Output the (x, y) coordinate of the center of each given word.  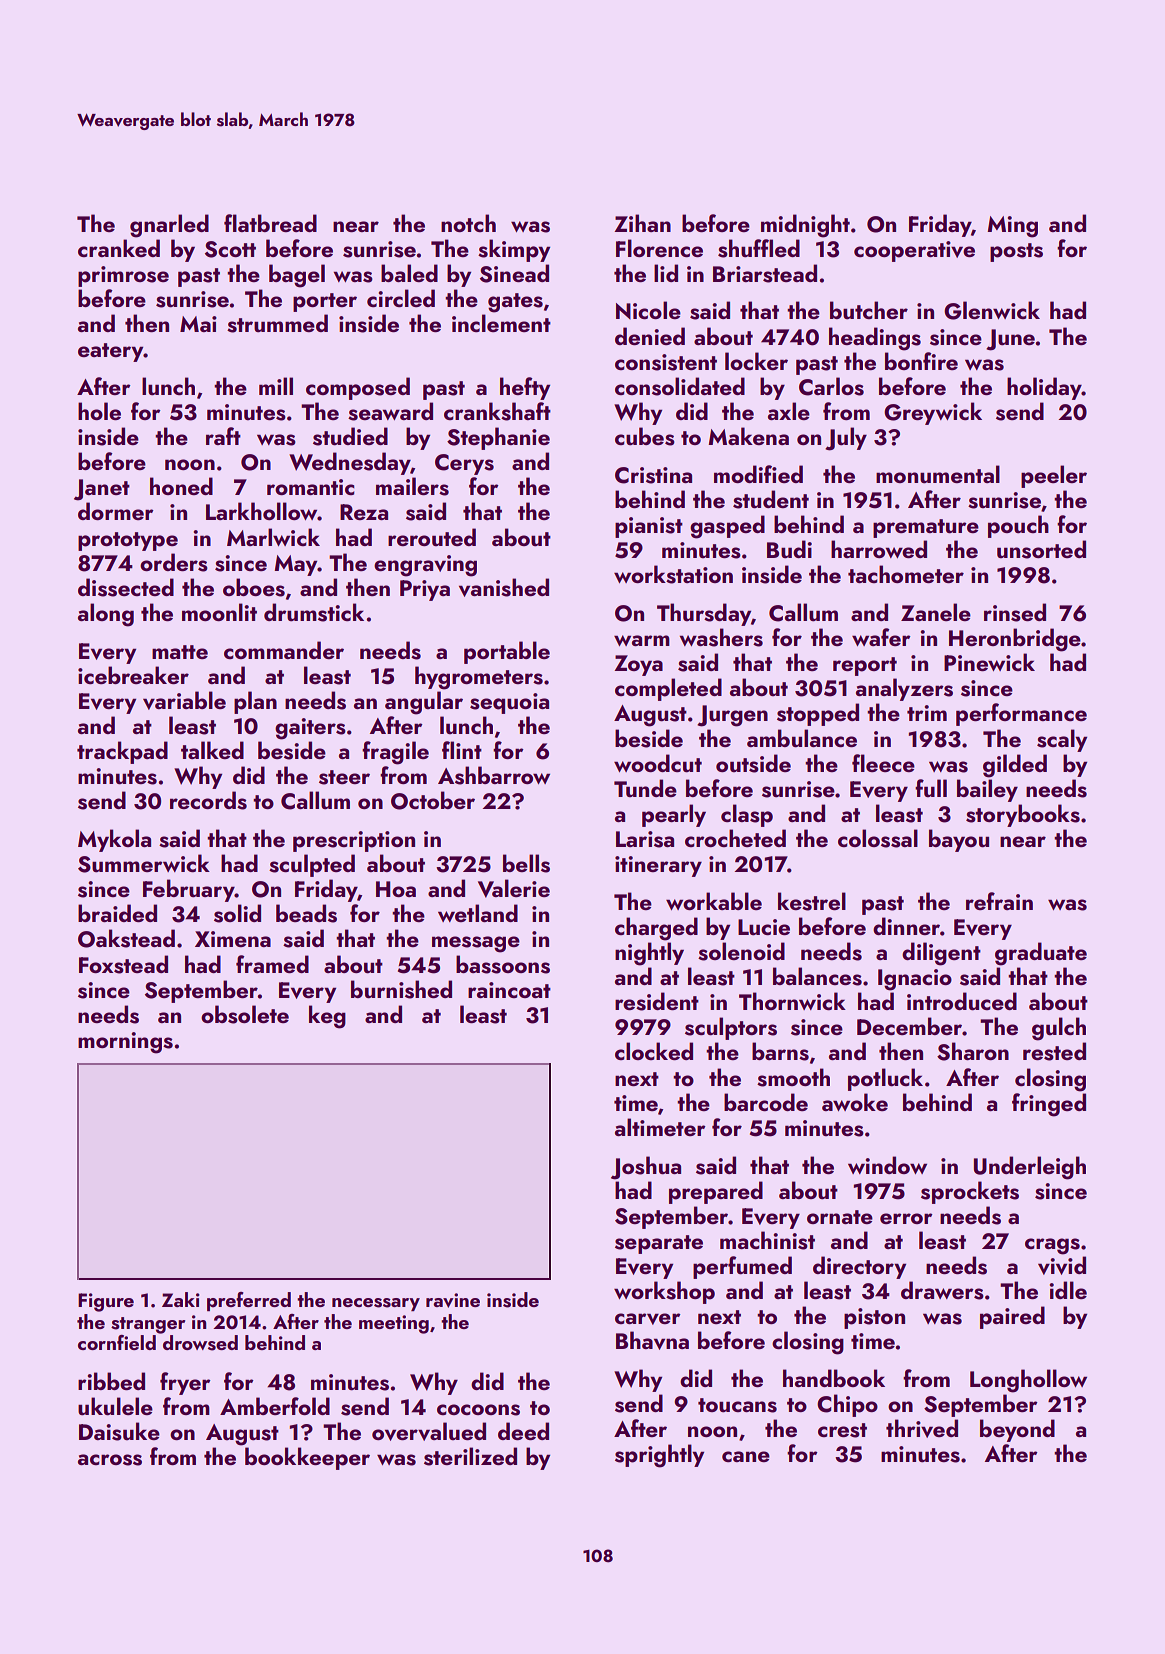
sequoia (509, 703)
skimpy (514, 250)
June (1010, 340)
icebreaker (133, 675)
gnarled (169, 226)
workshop (664, 1292)
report (865, 666)
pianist (649, 527)
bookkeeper (307, 1458)
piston (874, 1318)
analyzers (904, 689)
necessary (376, 1304)
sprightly (659, 1456)
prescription (354, 841)
